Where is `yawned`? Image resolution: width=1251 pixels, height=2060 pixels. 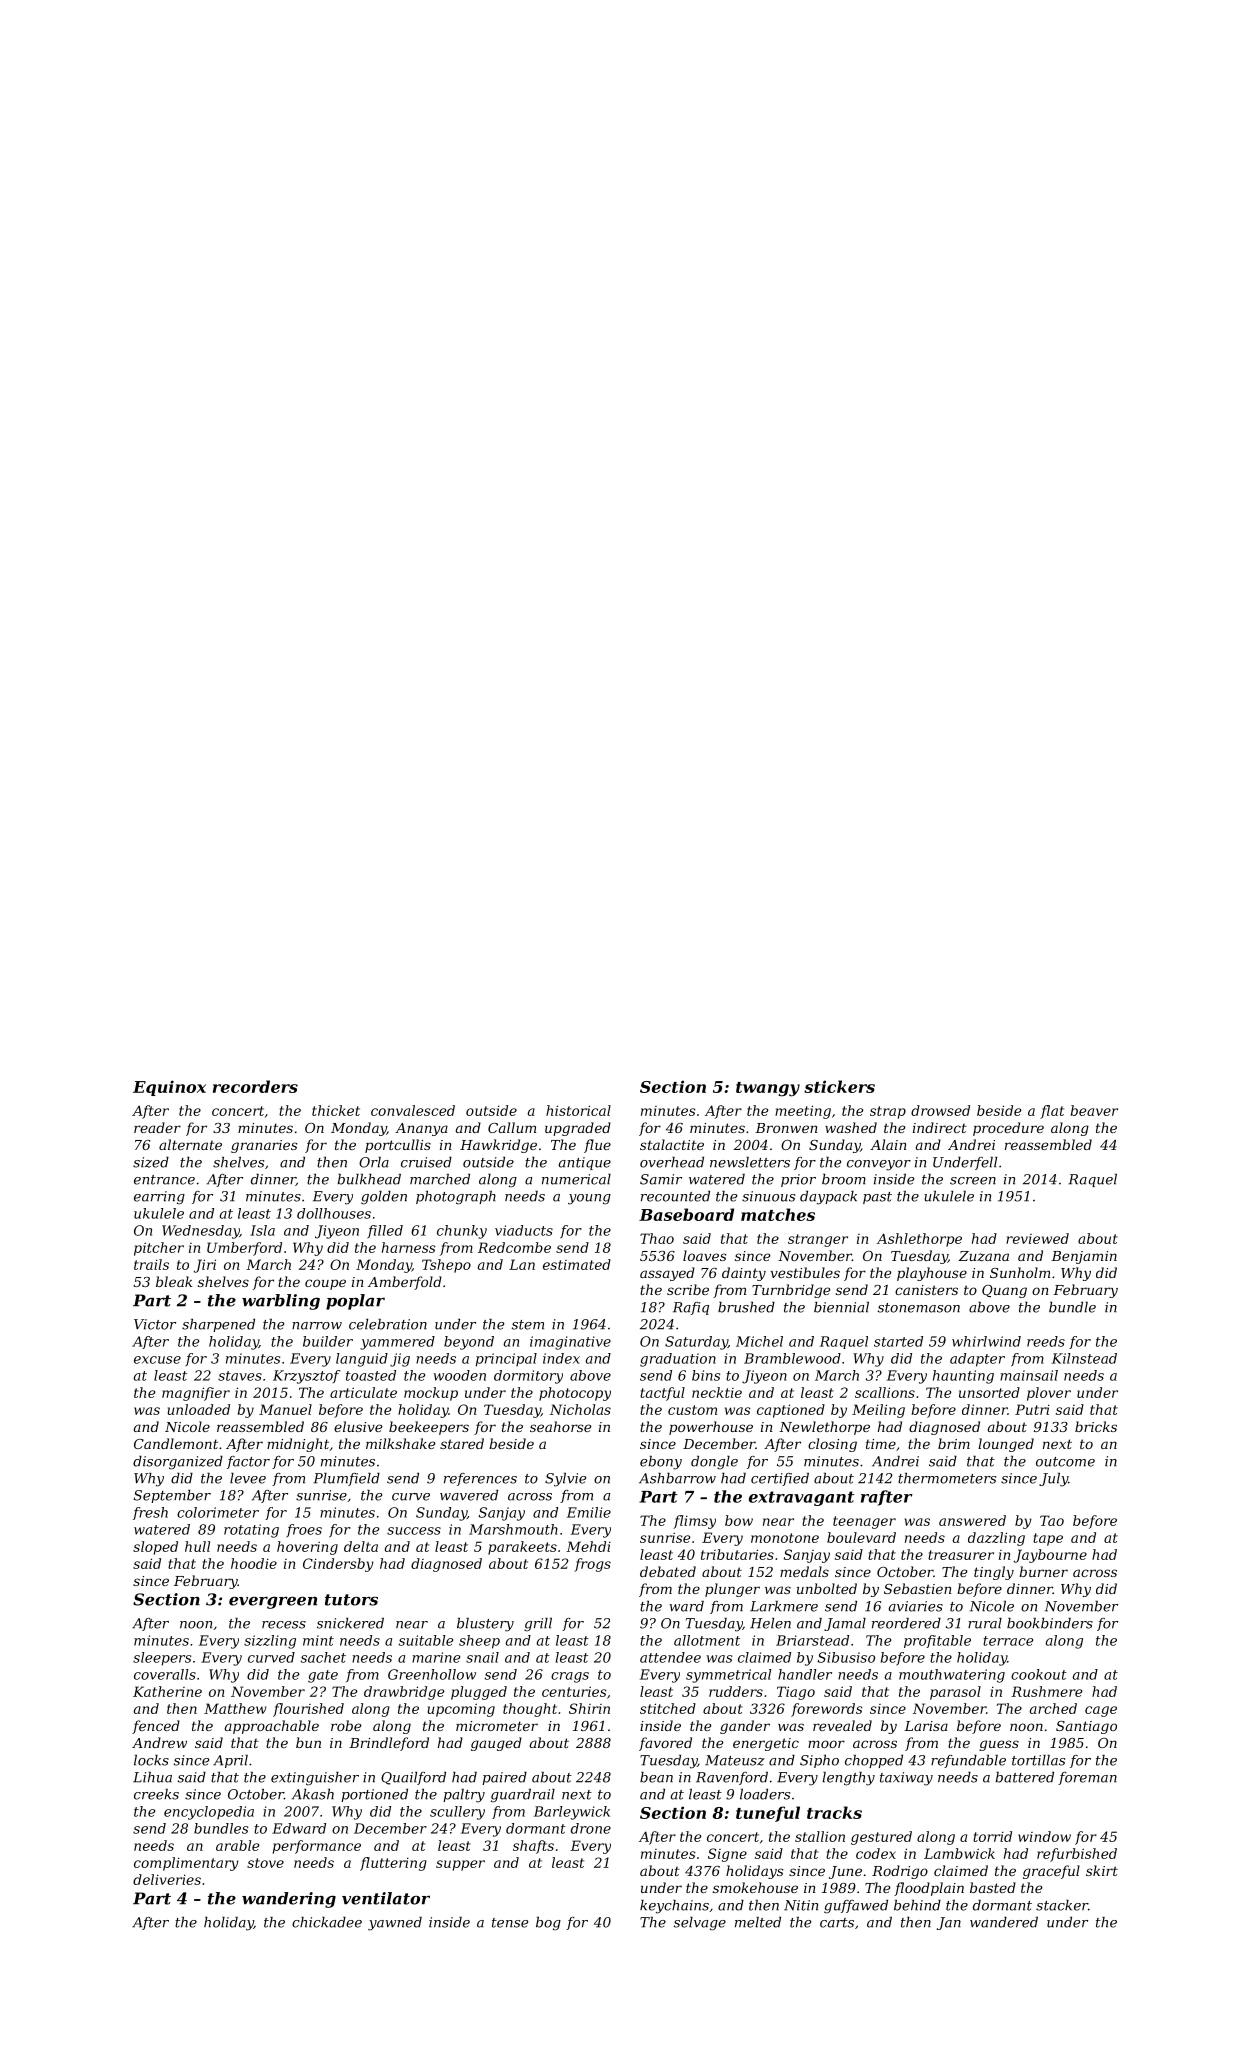
yawned is located at coordinates (395, 1924).
